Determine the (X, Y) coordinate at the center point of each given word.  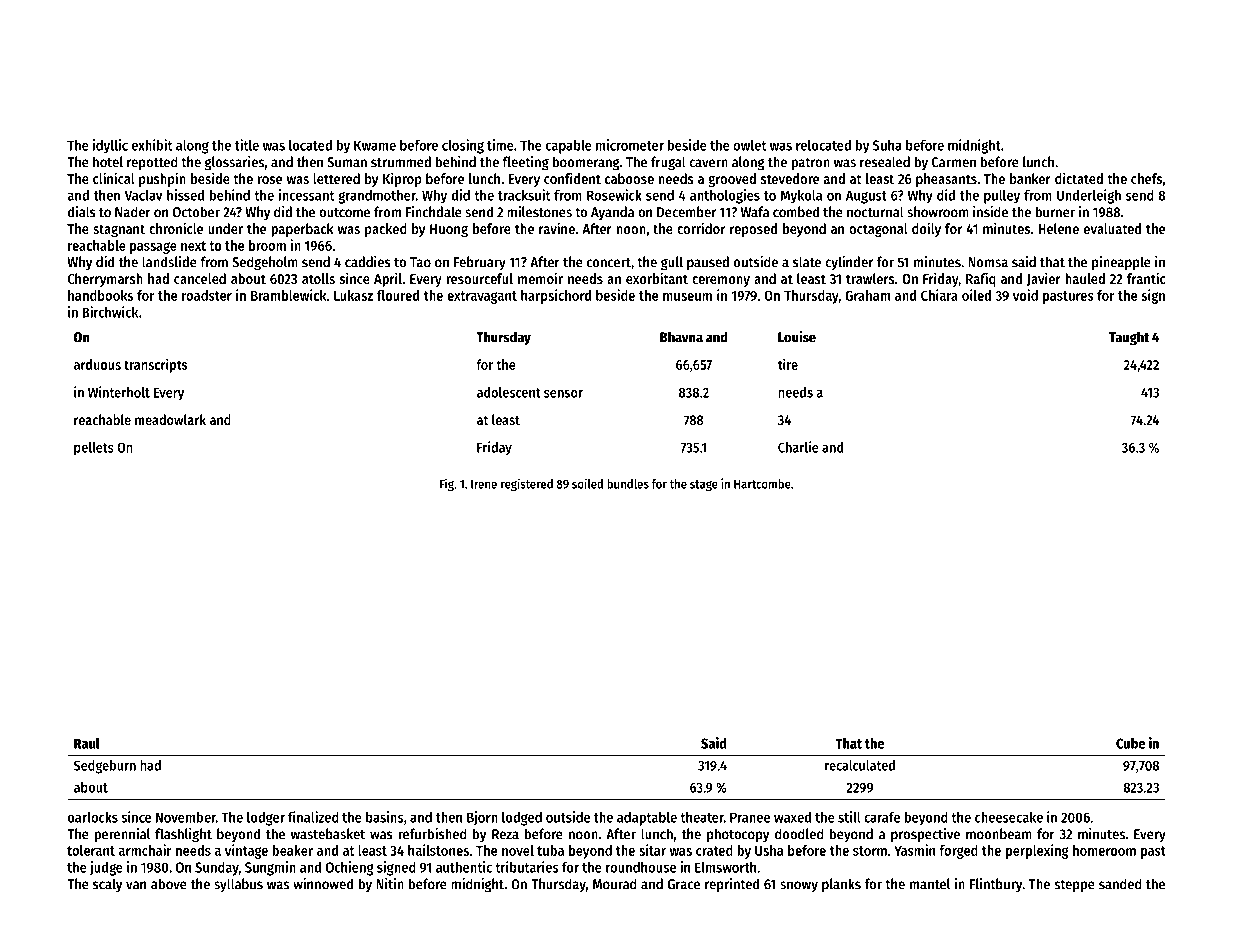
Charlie (798, 447)
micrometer (630, 145)
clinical (114, 178)
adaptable (647, 818)
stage (704, 485)
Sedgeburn (105, 767)
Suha (887, 145)
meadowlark (170, 419)
